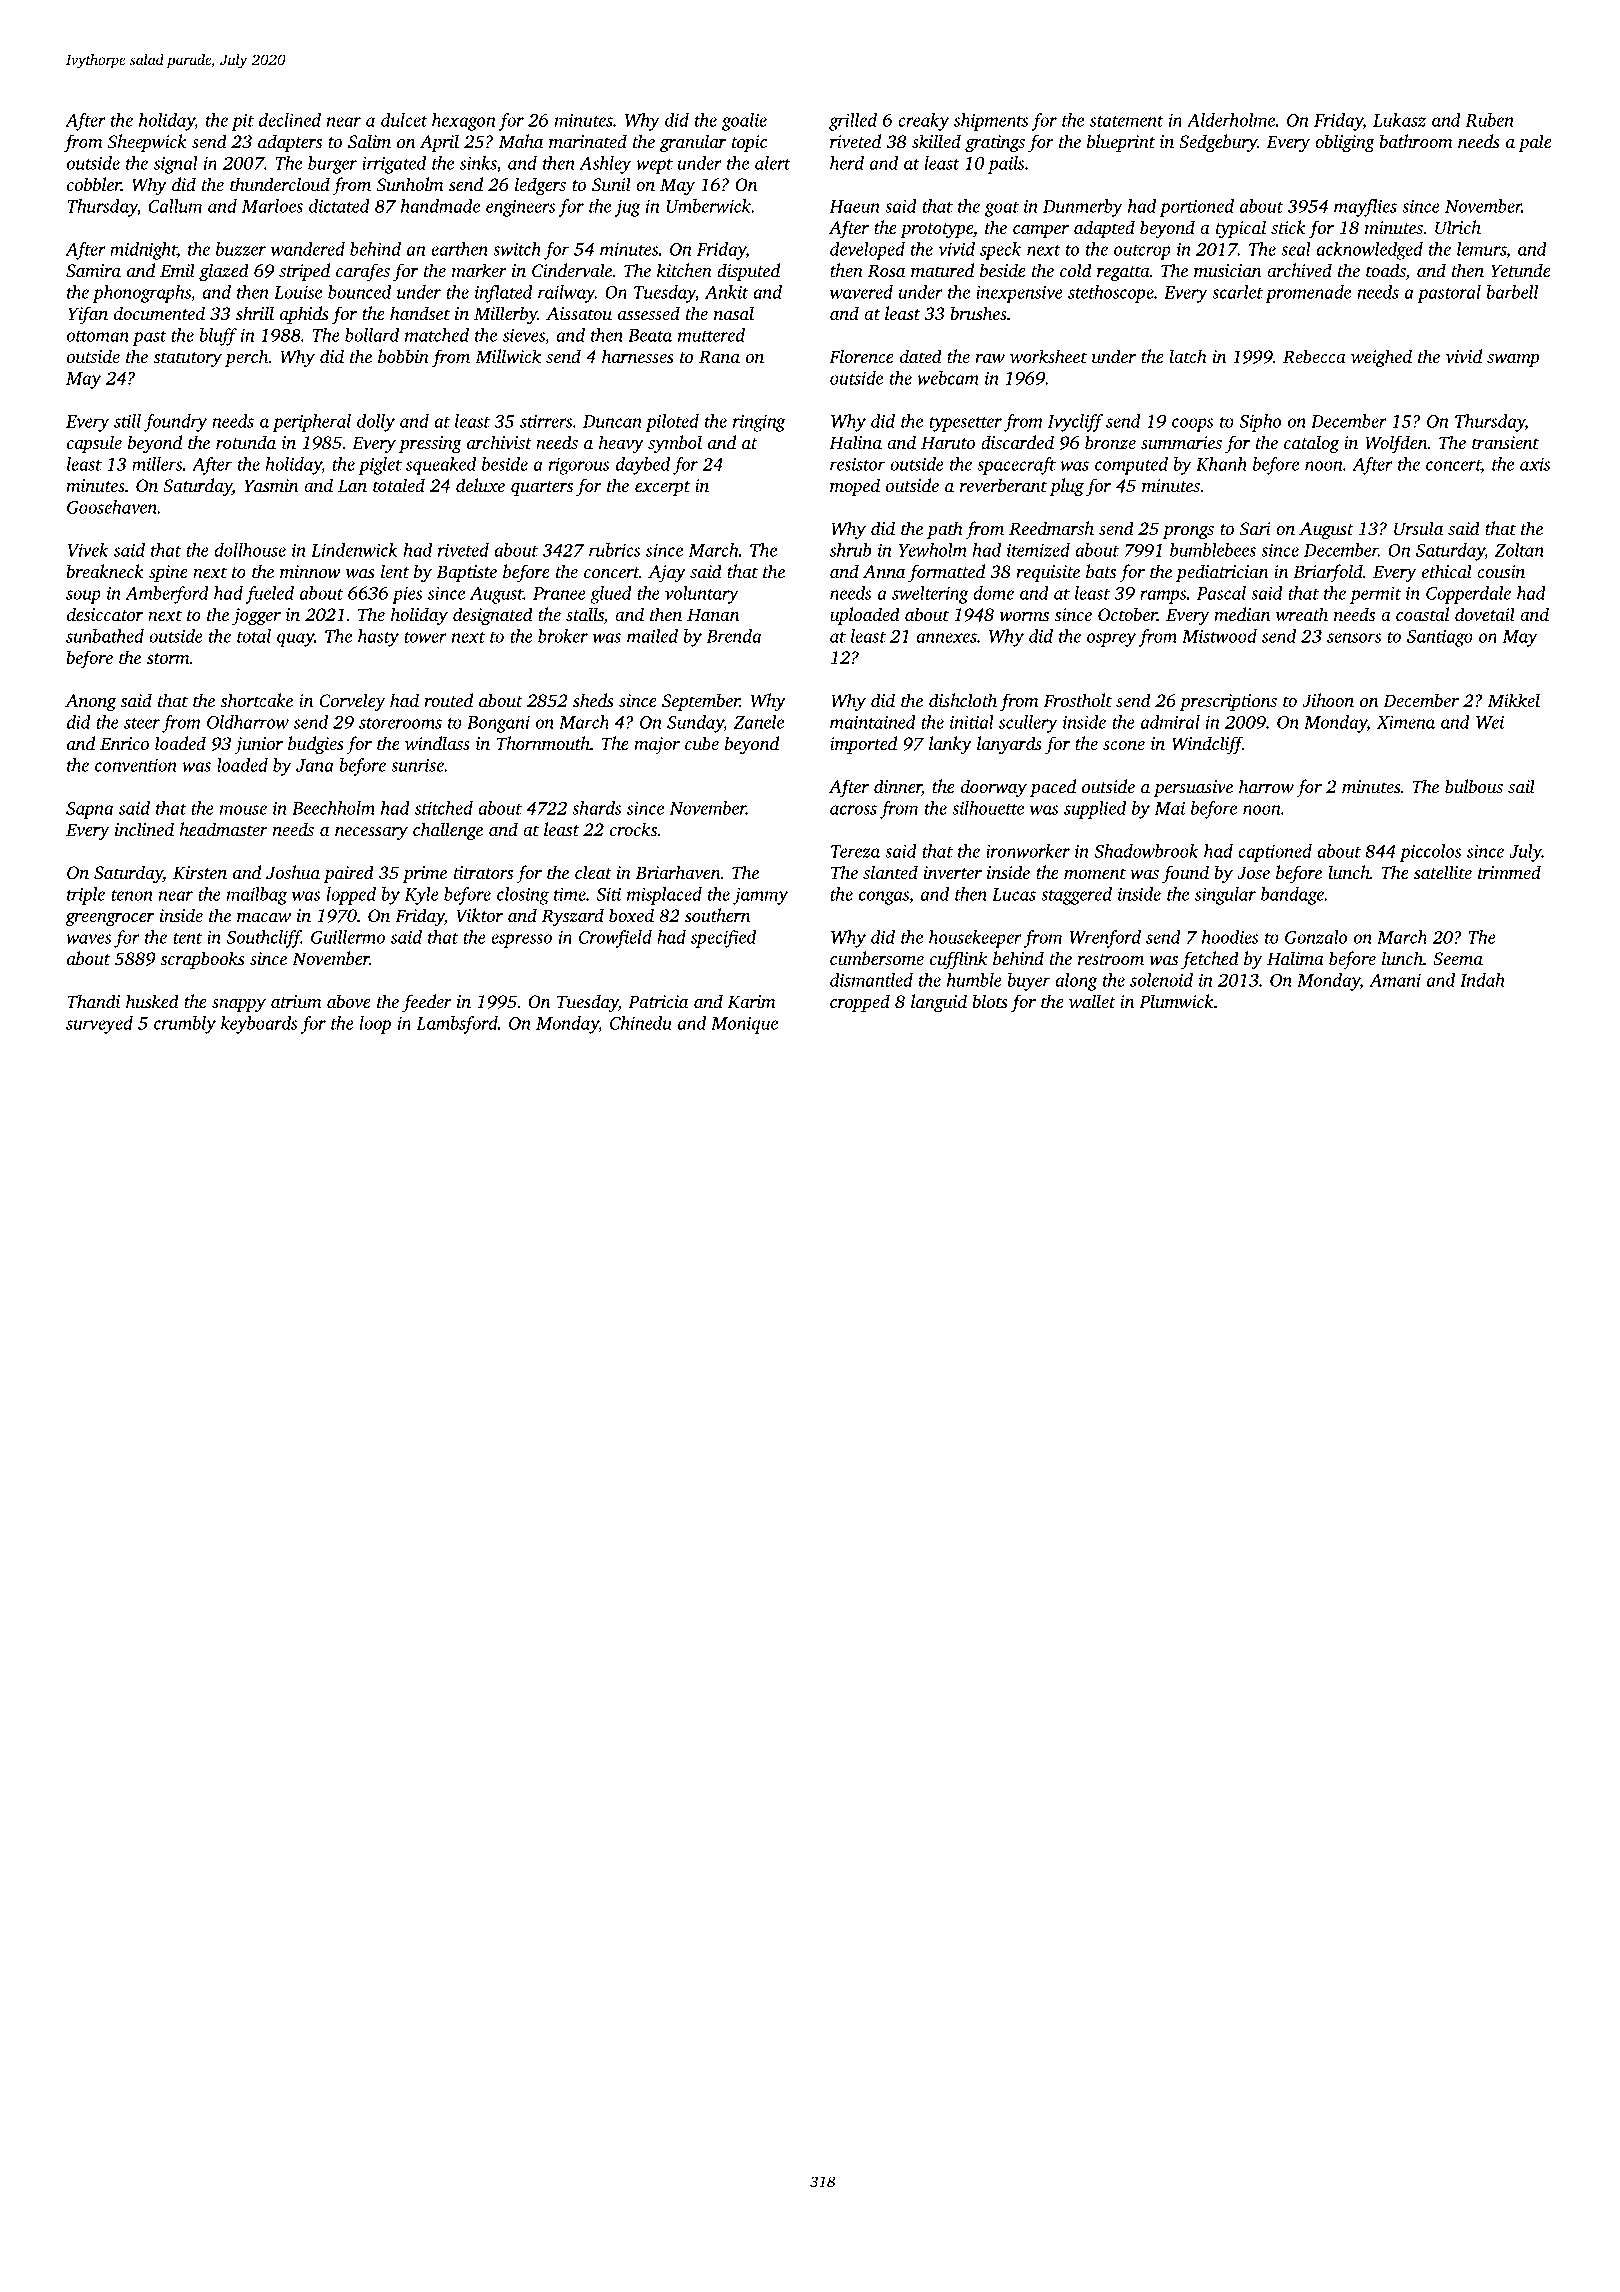  What do you see at coordinates (1314, 356) in the screenshot?
I see `Rebecca` at bounding box center [1314, 356].
